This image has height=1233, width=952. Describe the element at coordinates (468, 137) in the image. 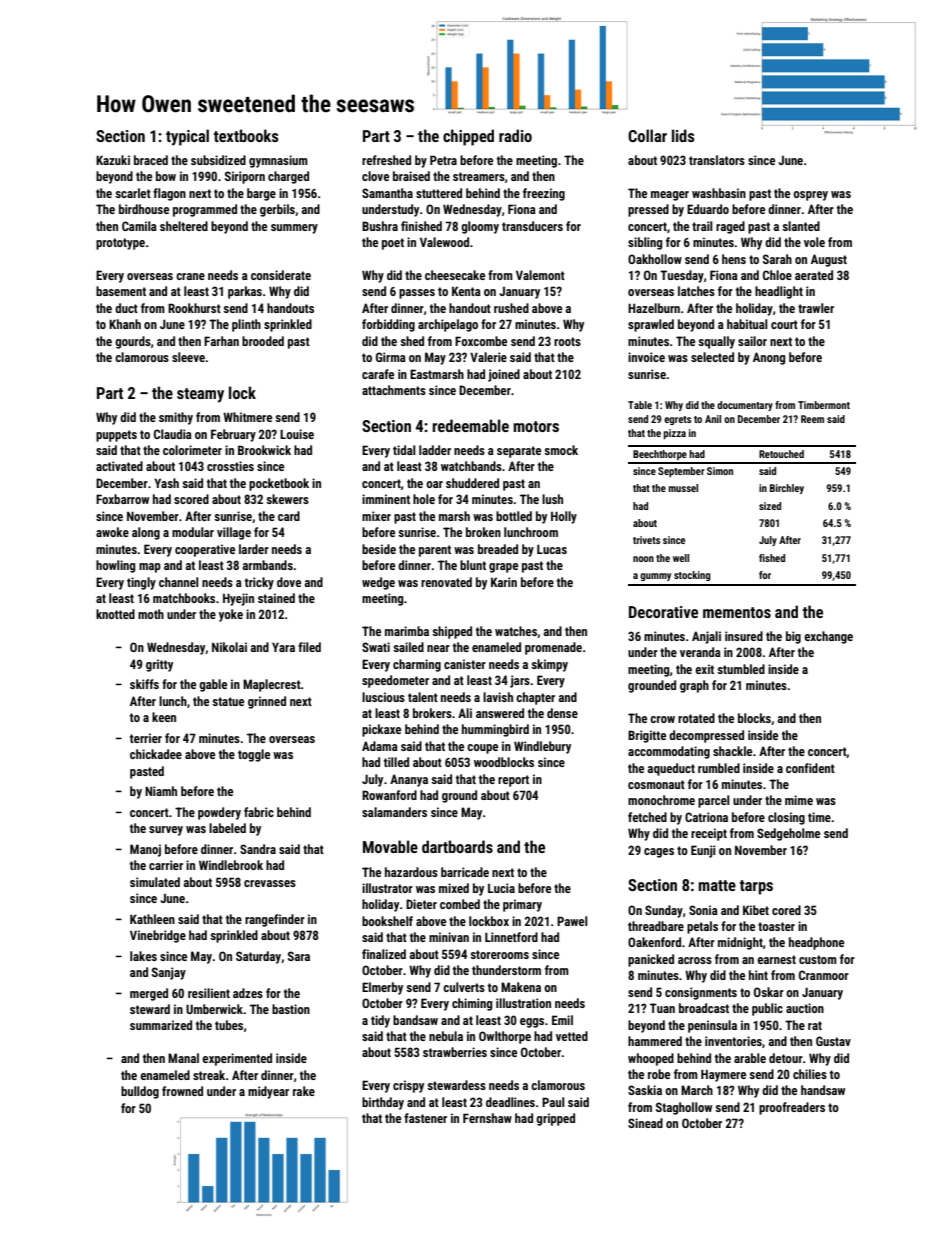

I see `chipped` at that location.
